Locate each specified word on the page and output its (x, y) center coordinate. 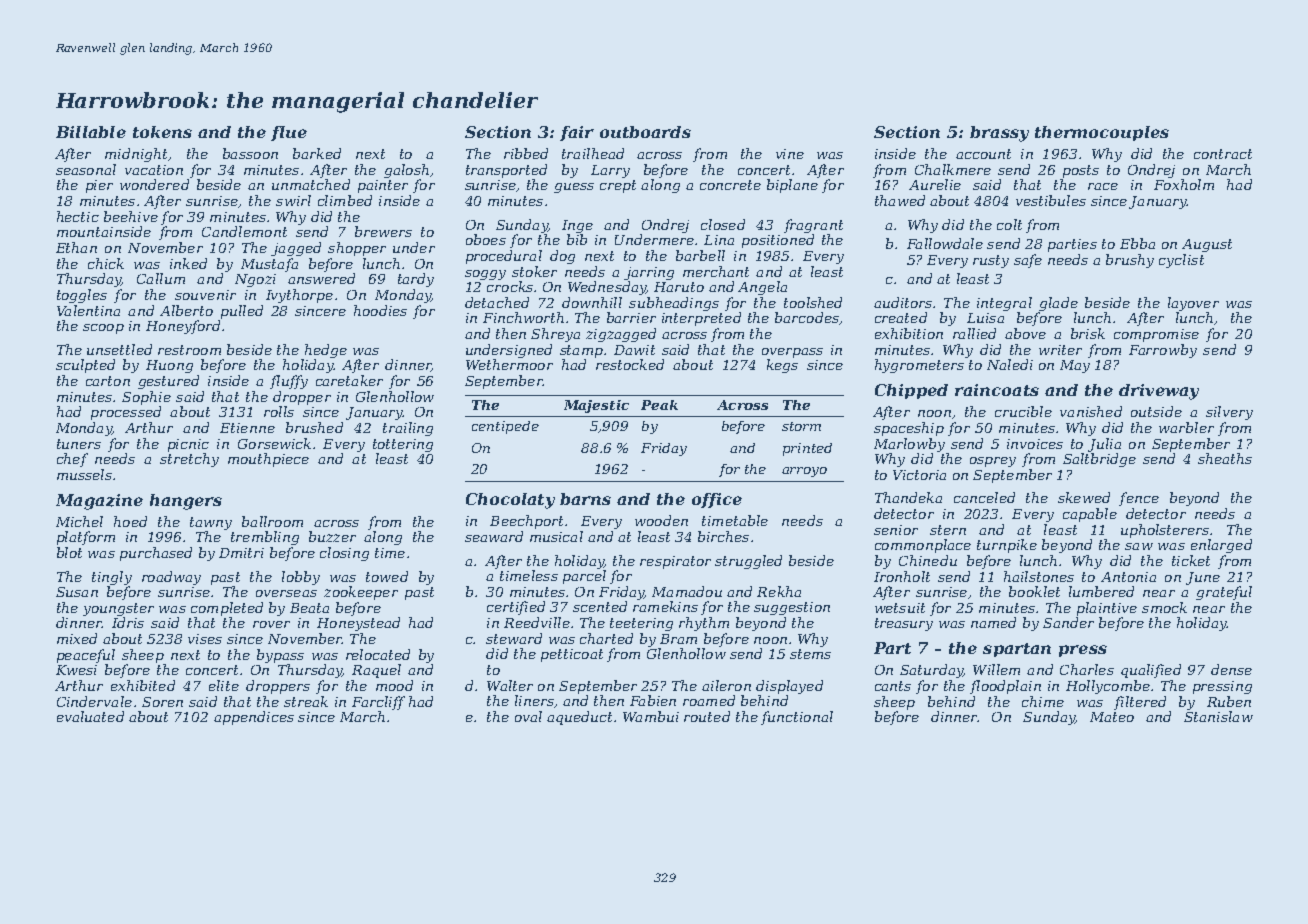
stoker (534, 271)
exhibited (143, 685)
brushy (1130, 261)
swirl (293, 200)
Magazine (99, 502)
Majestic (596, 406)
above (1025, 333)
